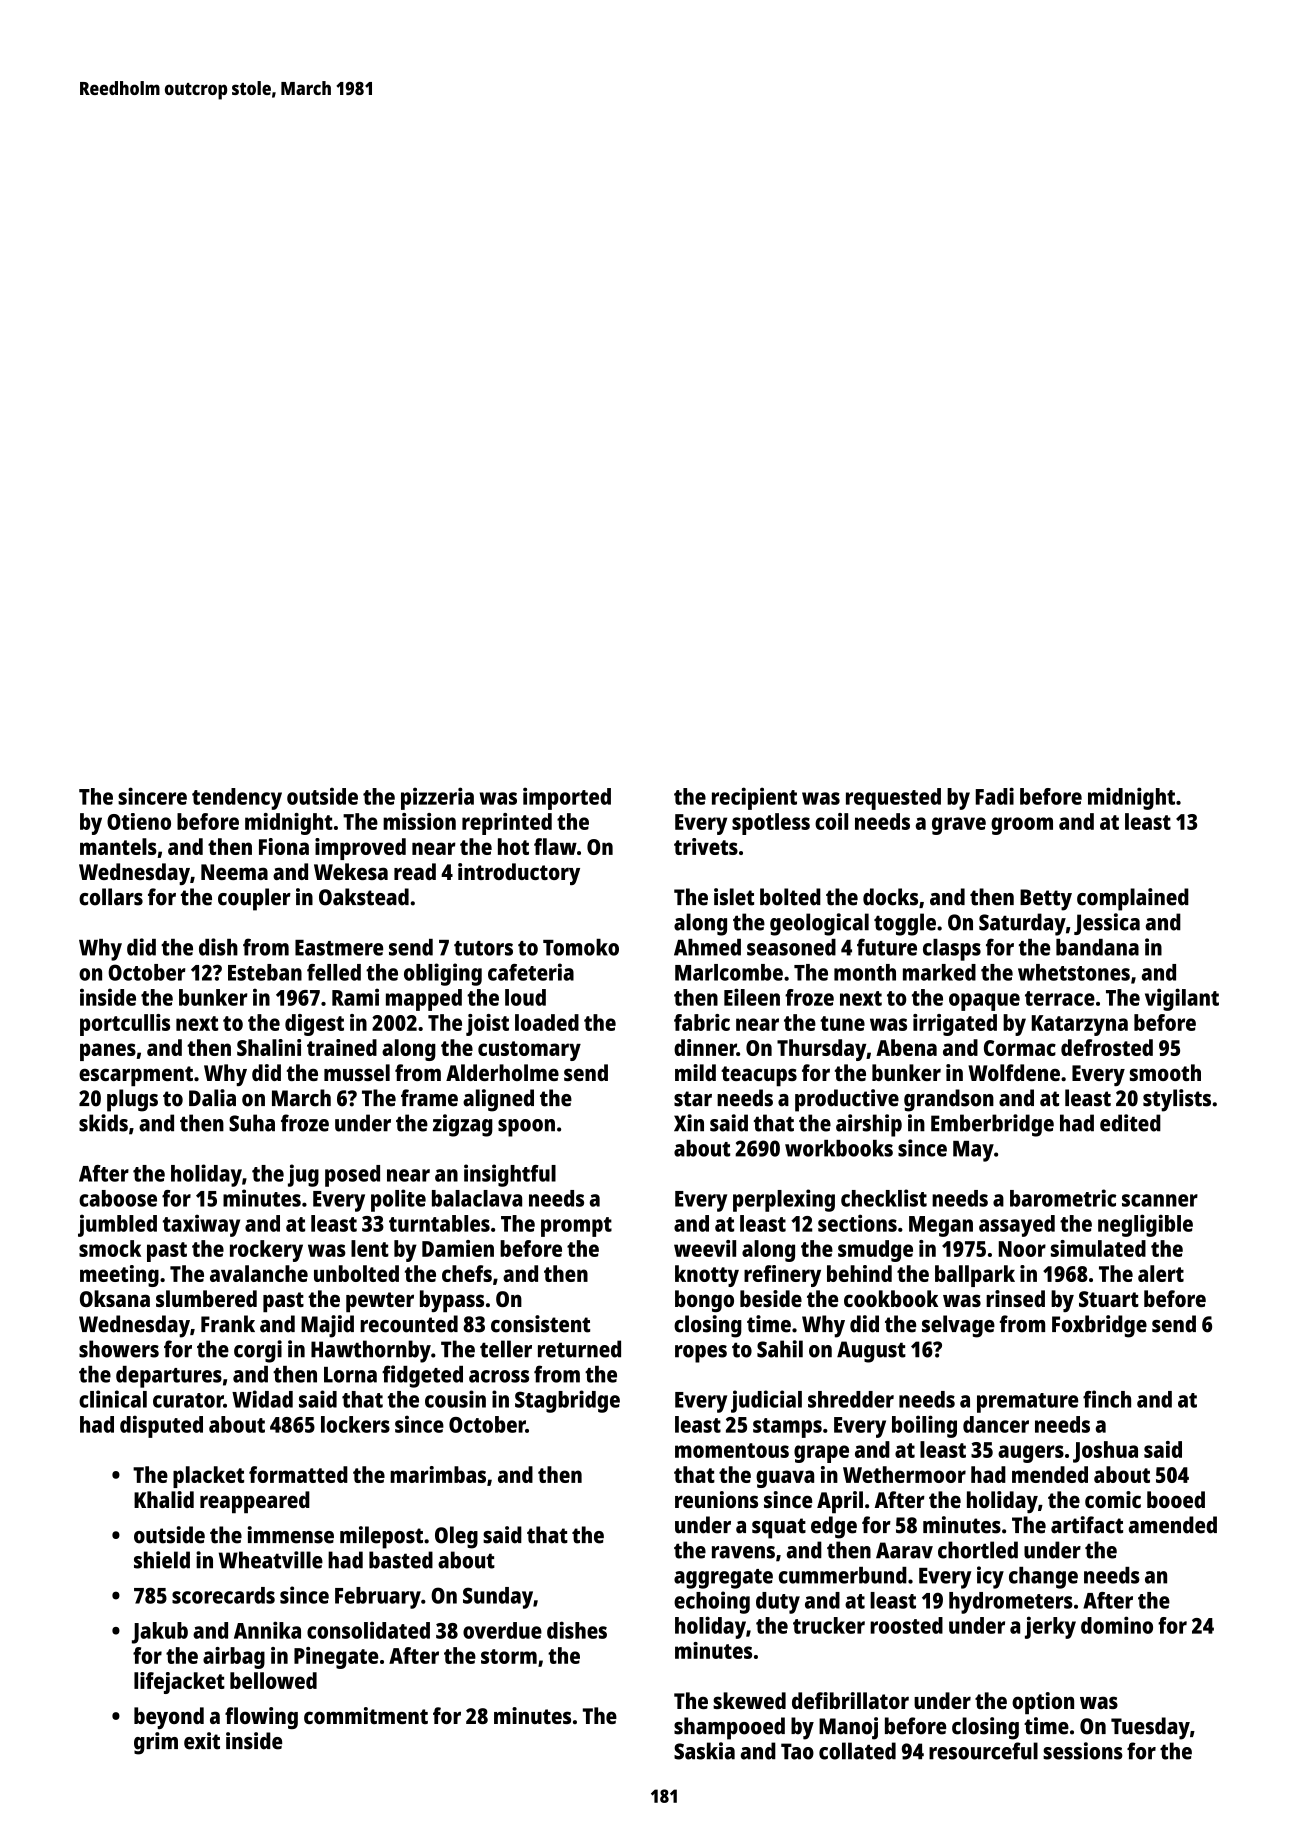 The image size is (1300, 1839). I want to click on May, so click(973, 1151).
